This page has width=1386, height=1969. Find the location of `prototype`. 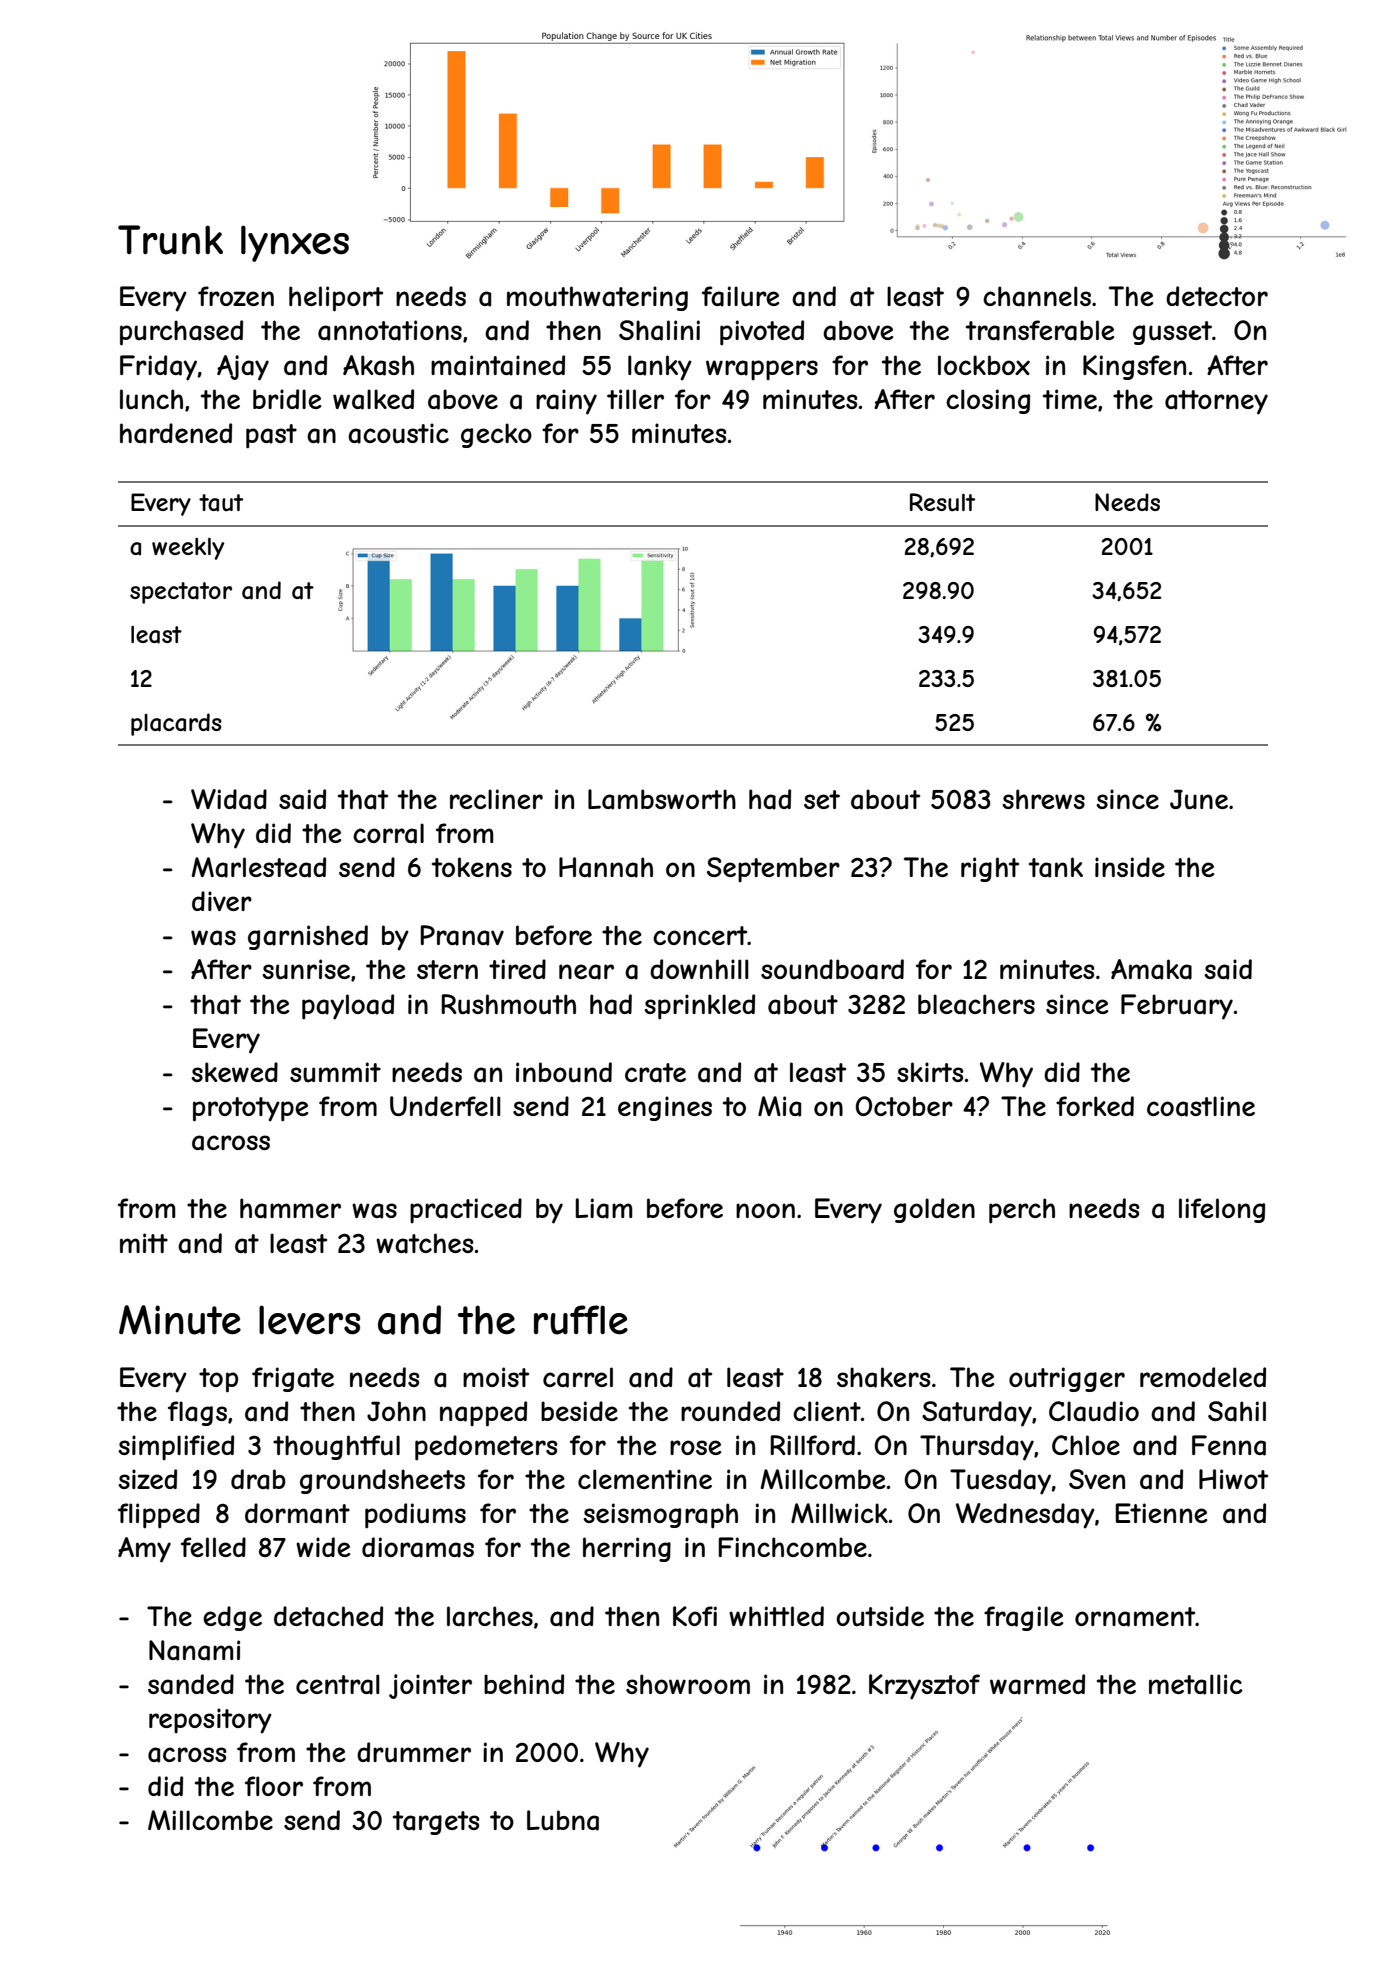

prototype is located at coordinates (250, 1109).
